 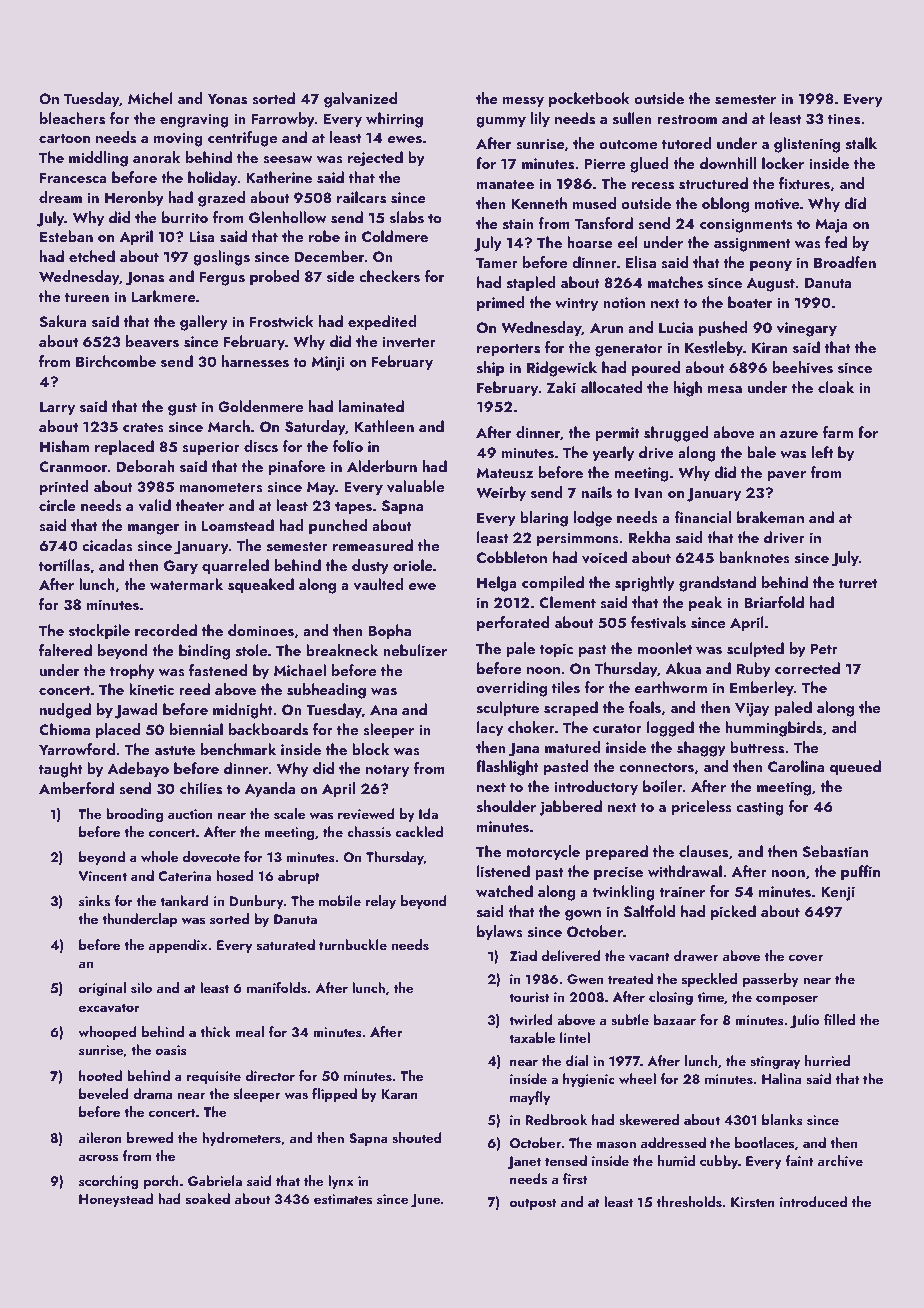 I want to click on twinkling, so click(x=624, y=893).
